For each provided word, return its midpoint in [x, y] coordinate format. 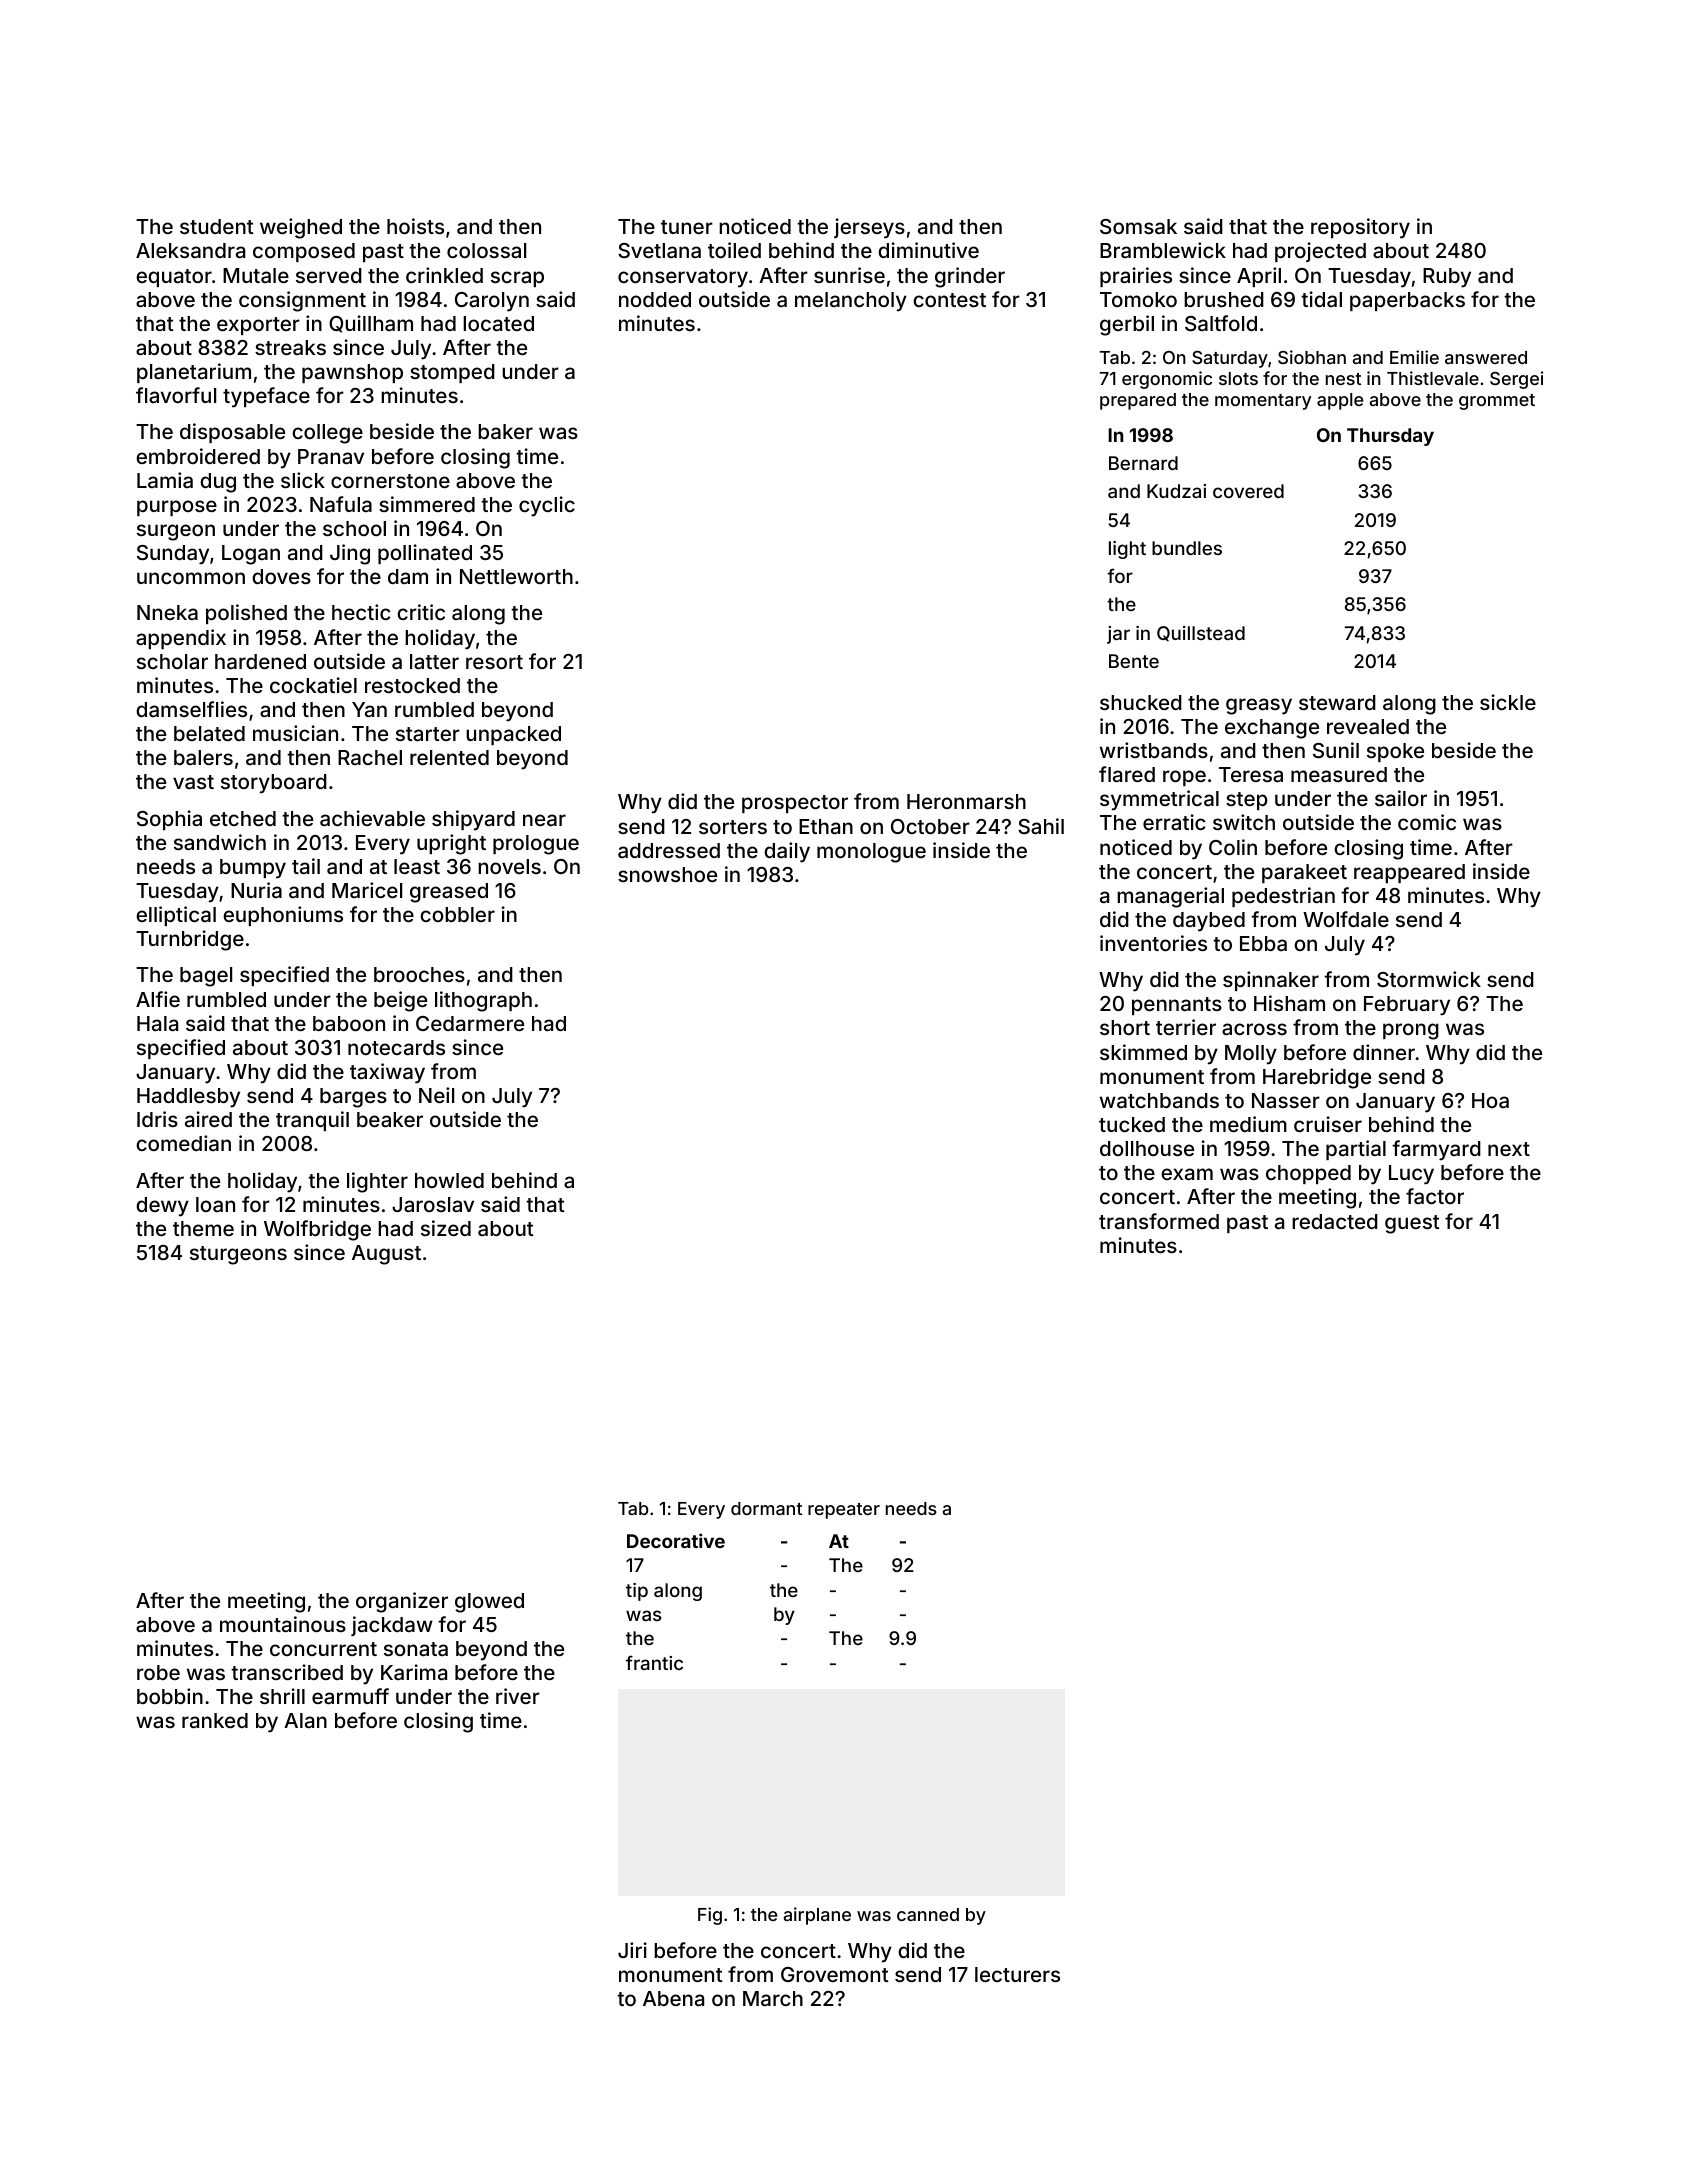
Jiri [632, 1950]
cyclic [547, 506]
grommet [1497, 402]
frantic [654, 1662]
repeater [844, 1511]
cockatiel [313, 685]
